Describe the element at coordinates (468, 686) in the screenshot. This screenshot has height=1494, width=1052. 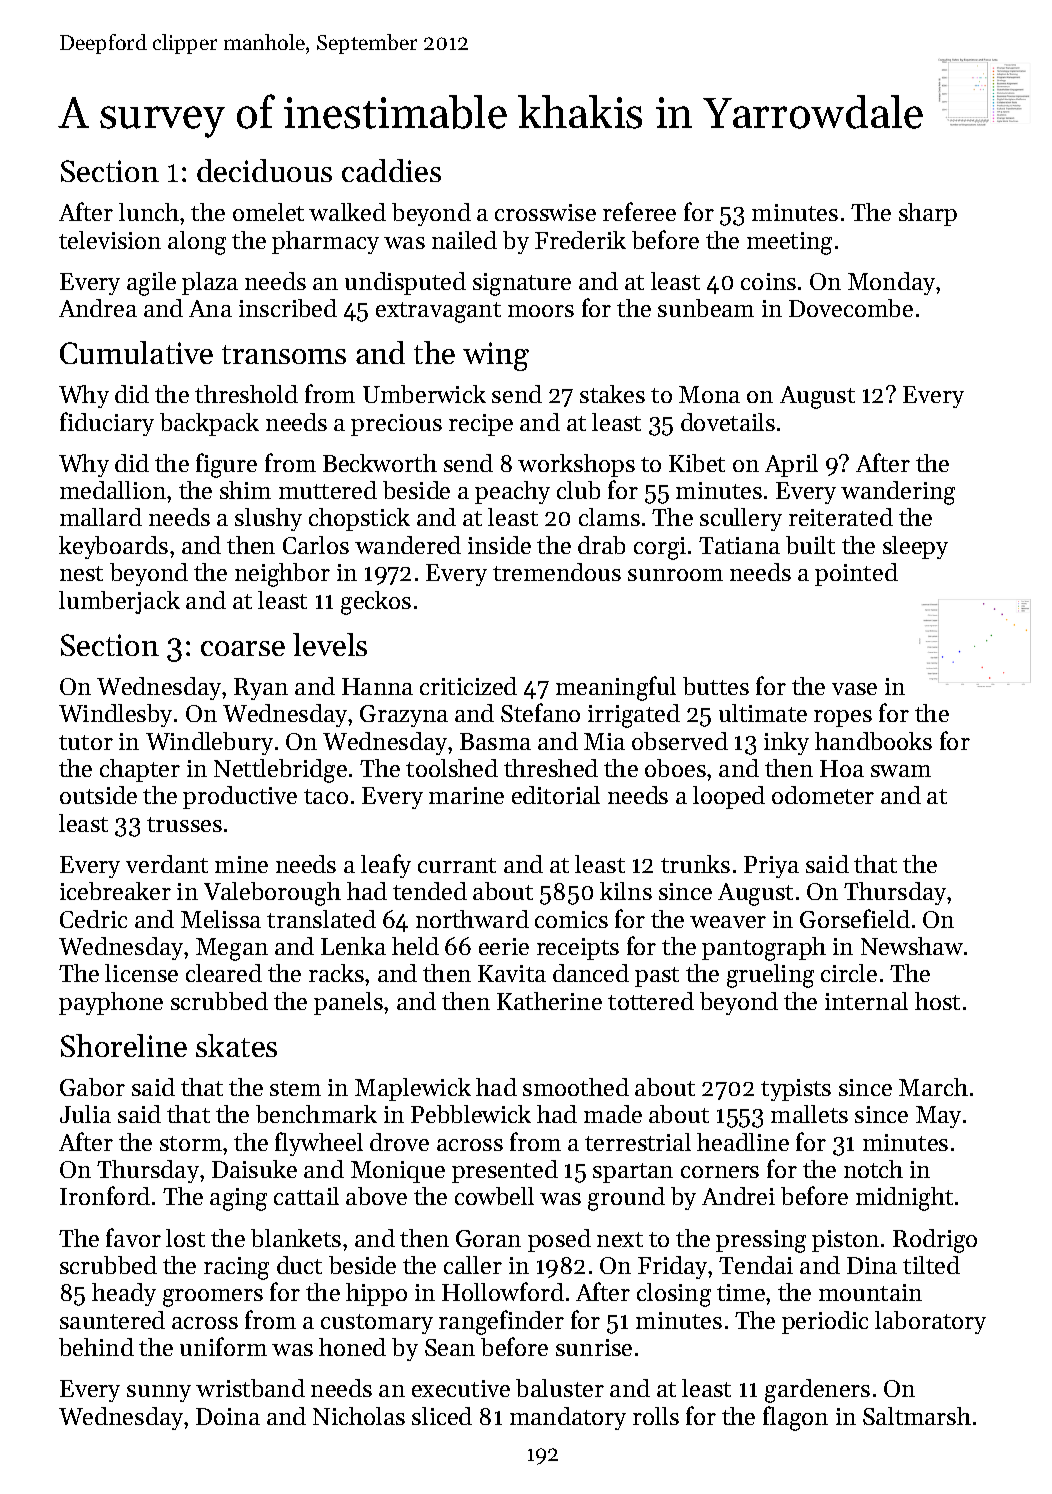
I see `criticized` at that location.
